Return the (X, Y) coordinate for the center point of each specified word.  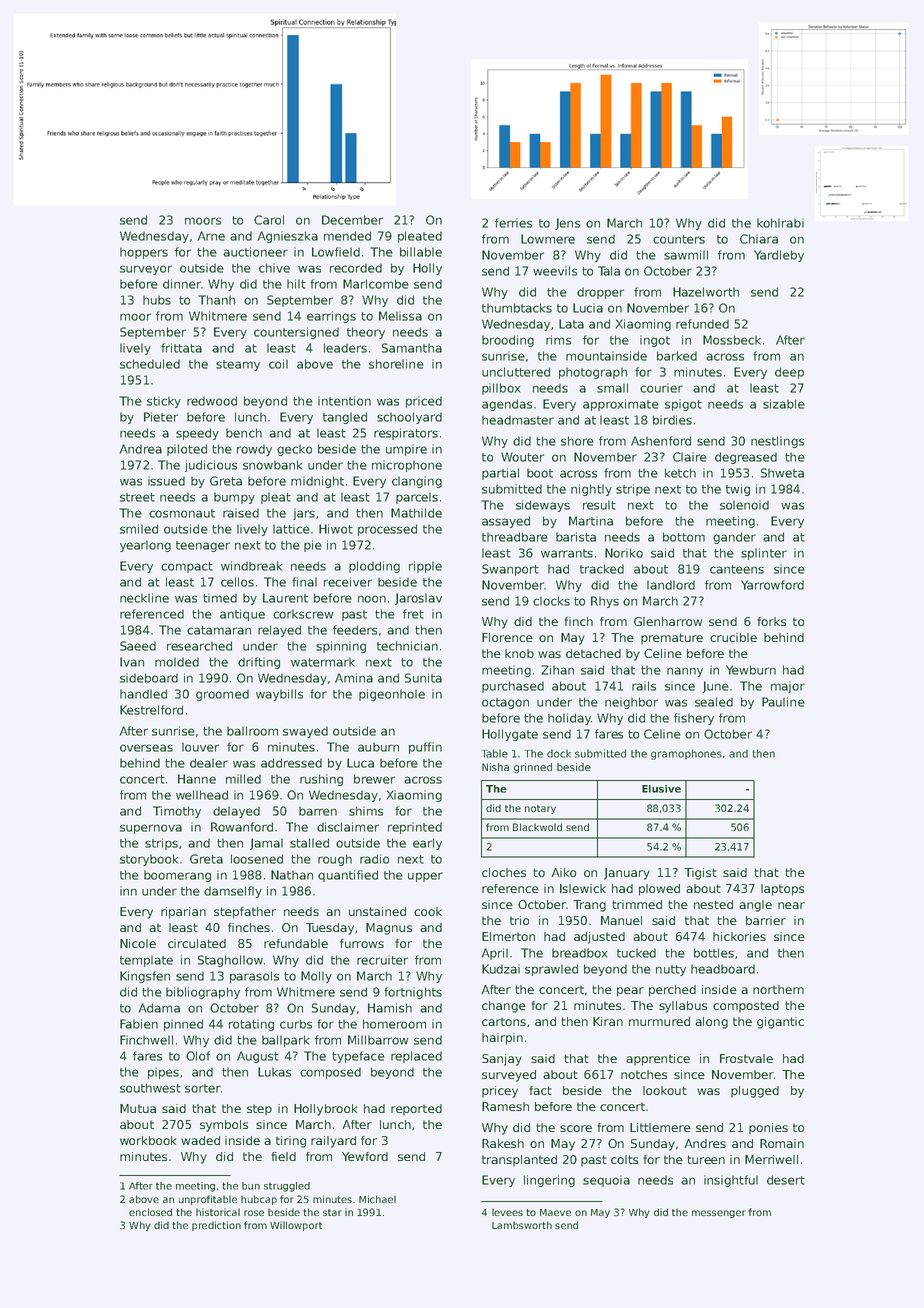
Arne (211, 236)
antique (242, 615)
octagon (505, 703)
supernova (151, 829)
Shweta (782, 473)
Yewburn (751, 670)
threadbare (515, 537)
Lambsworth (522, 1225)
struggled (287, 1187)
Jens (567, 224)
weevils (555, 271)
